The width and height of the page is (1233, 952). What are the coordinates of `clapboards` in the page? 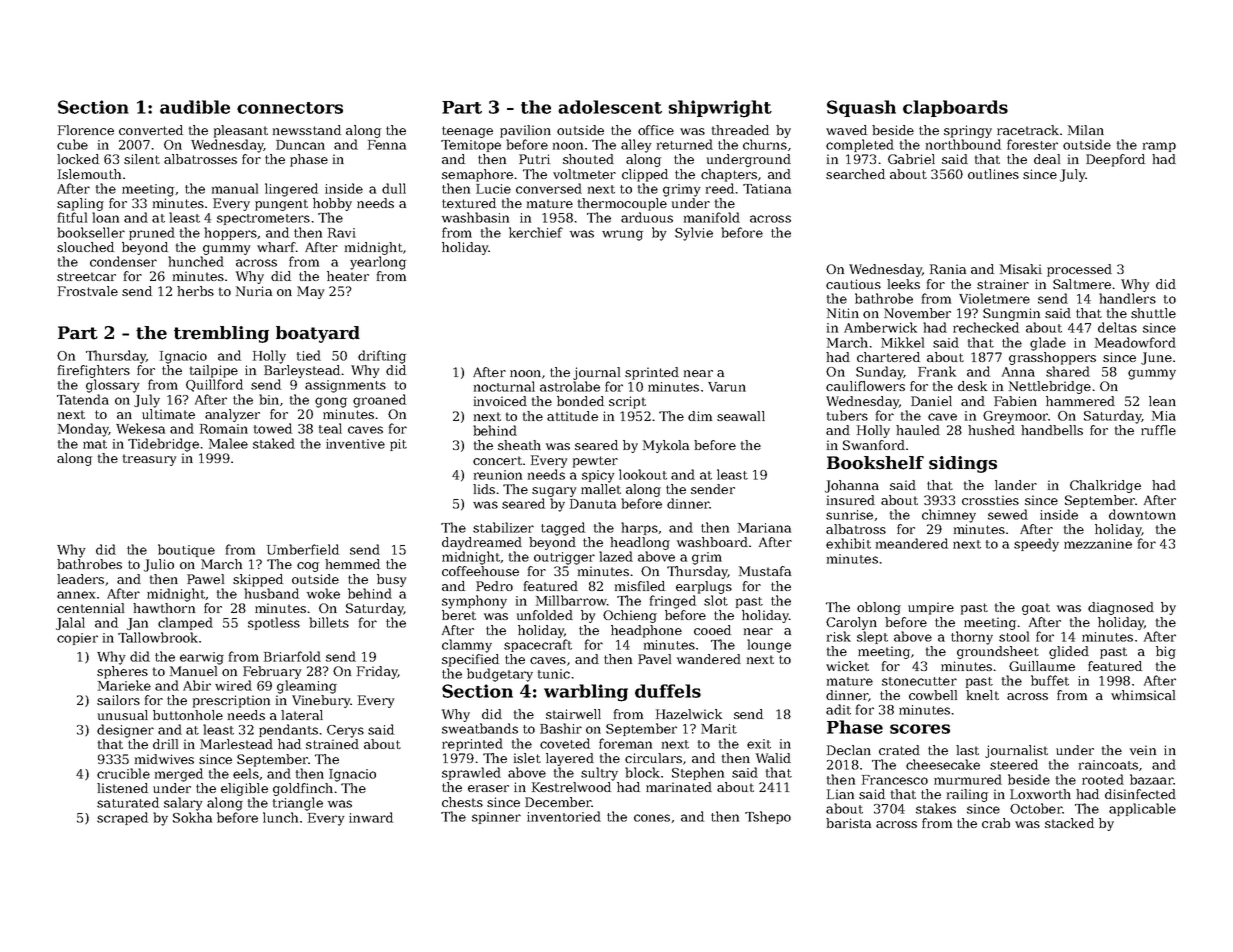 It's located at (955, 108).
